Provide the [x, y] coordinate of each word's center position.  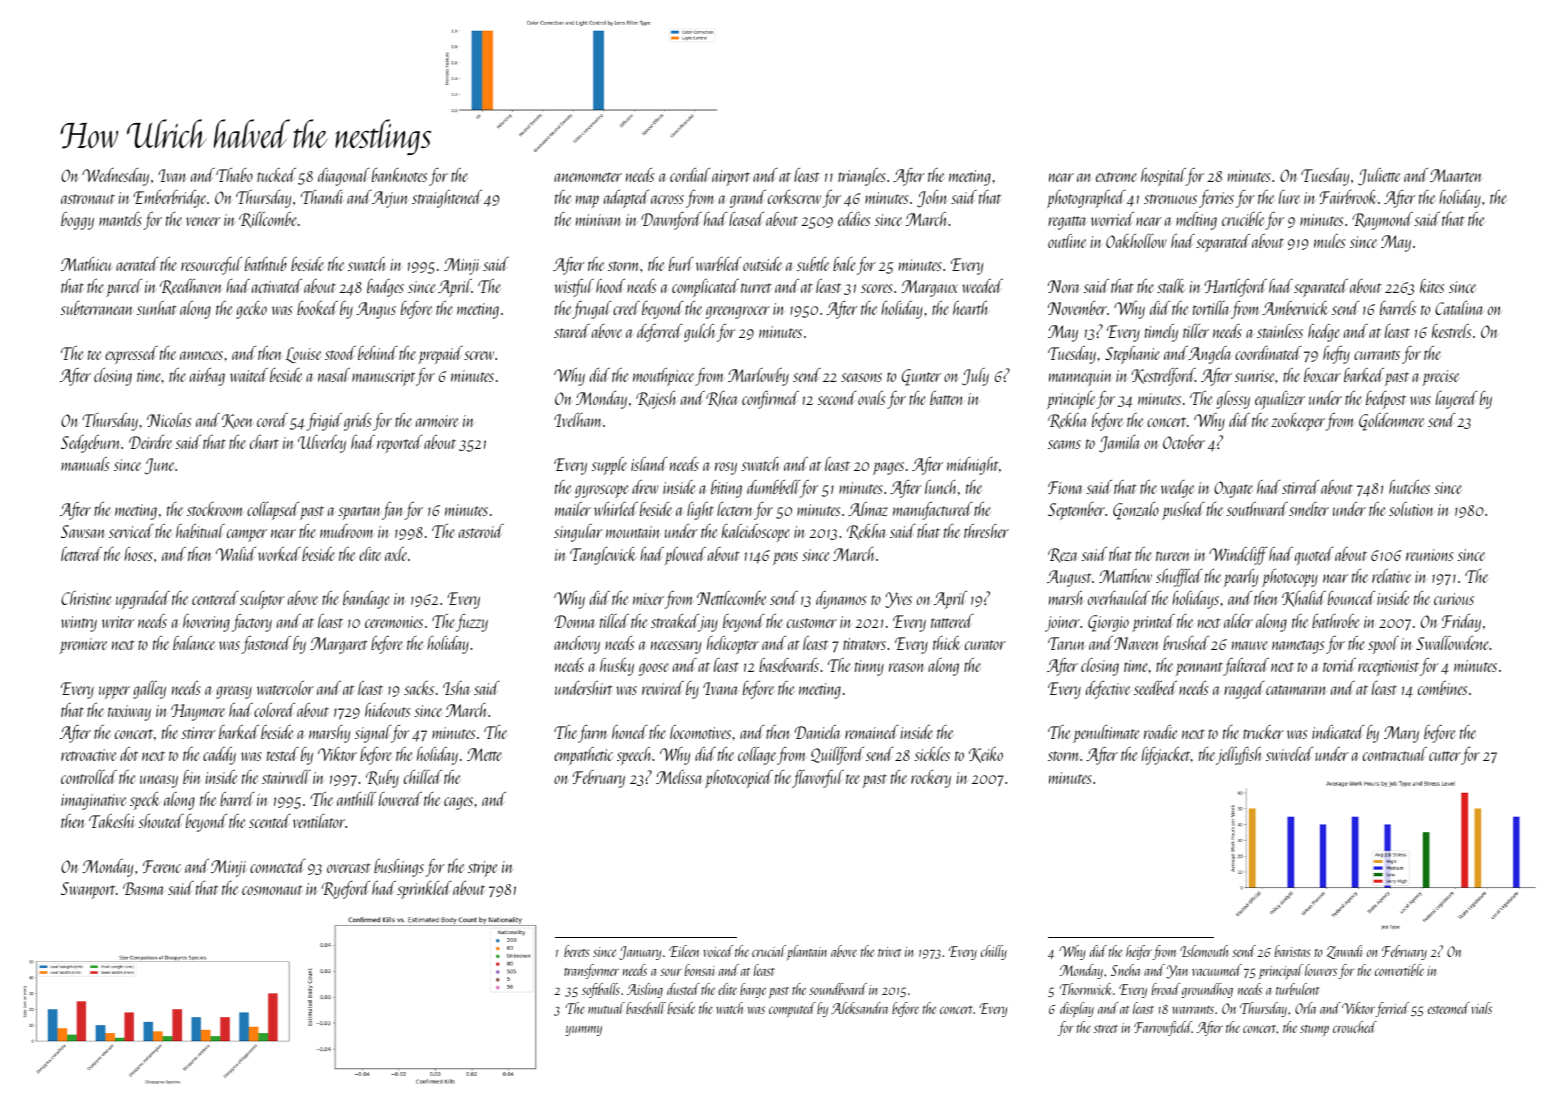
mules [1329, 241]
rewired [663, 688]
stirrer [199, 733]
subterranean [97, 308]
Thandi [322, 197]
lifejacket [1166, 756]
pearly [1241, 578]
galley [149, 690]
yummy [584, 1031]
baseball [646, 1008]
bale [844, 264]
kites [1432, 286]
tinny [869, 668]
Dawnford [671, 221]
